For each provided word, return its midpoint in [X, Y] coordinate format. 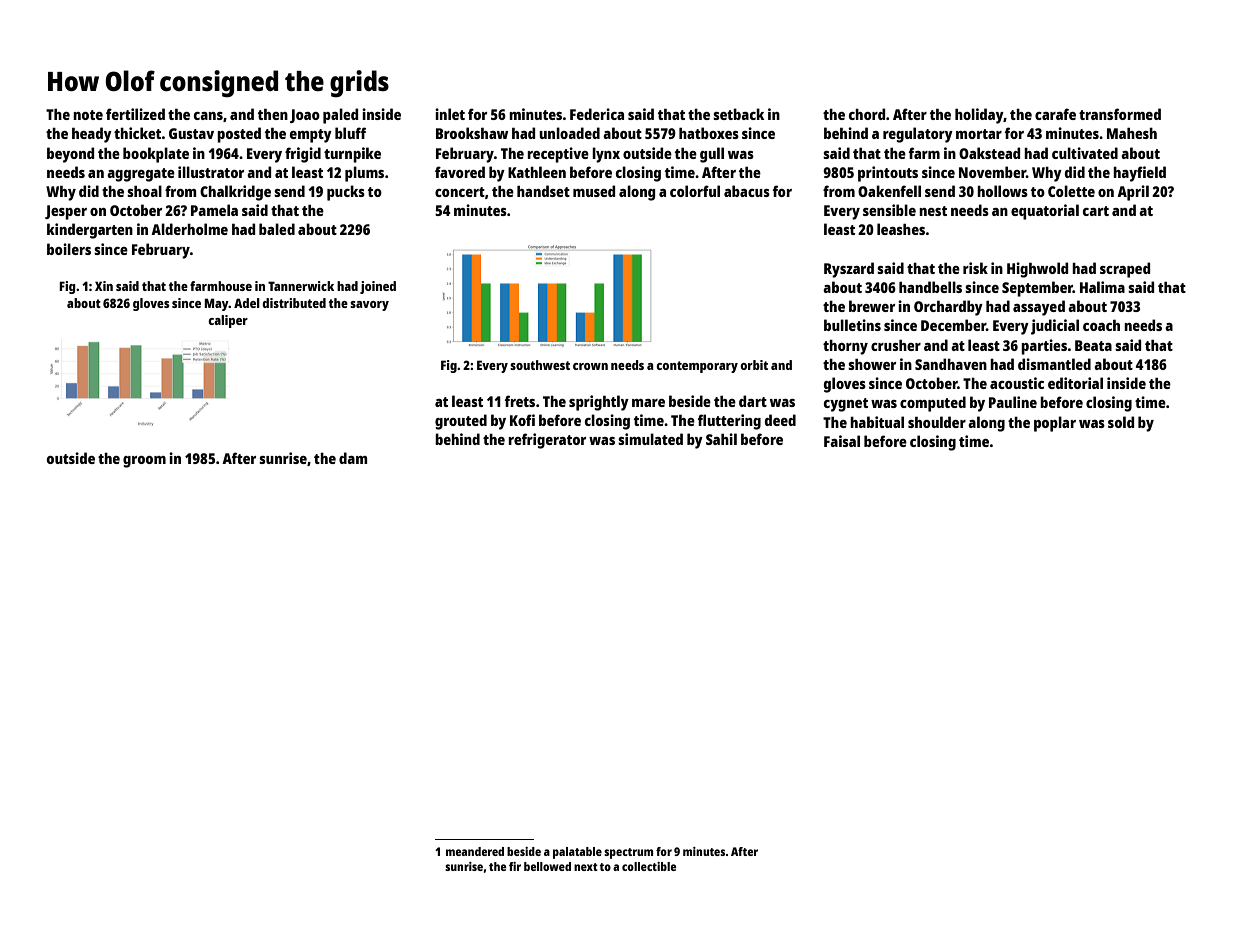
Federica [597, 114]
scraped [1125, 270]
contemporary [697, 367]
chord [867, 114]
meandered [475, 851]
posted [239, 135]
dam [353, 458]
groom [144, 462]
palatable [577, 853]
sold [1121, 422]
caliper [228, 321]
